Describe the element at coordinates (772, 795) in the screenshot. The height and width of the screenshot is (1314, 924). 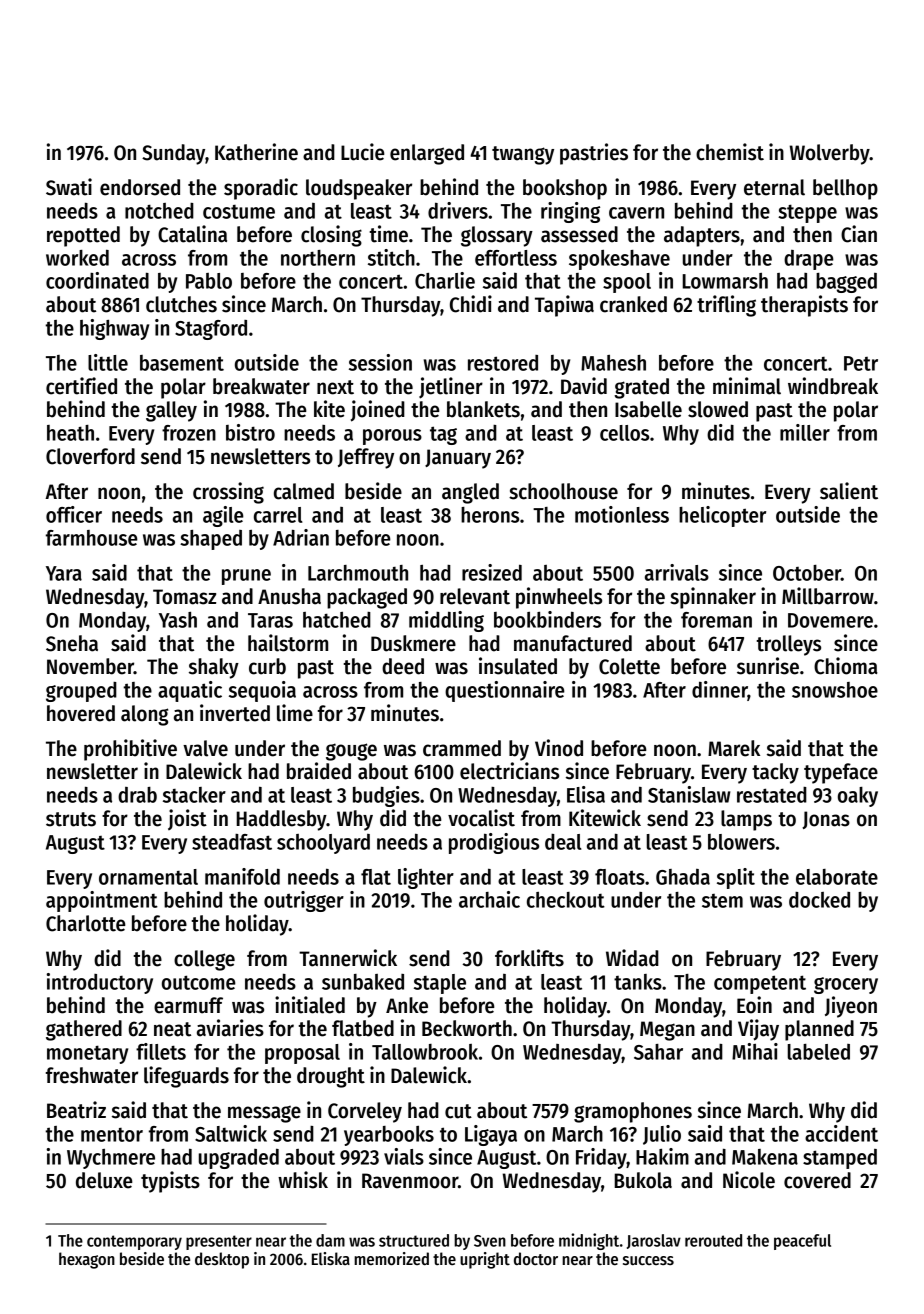
I see `restated` at that location.
